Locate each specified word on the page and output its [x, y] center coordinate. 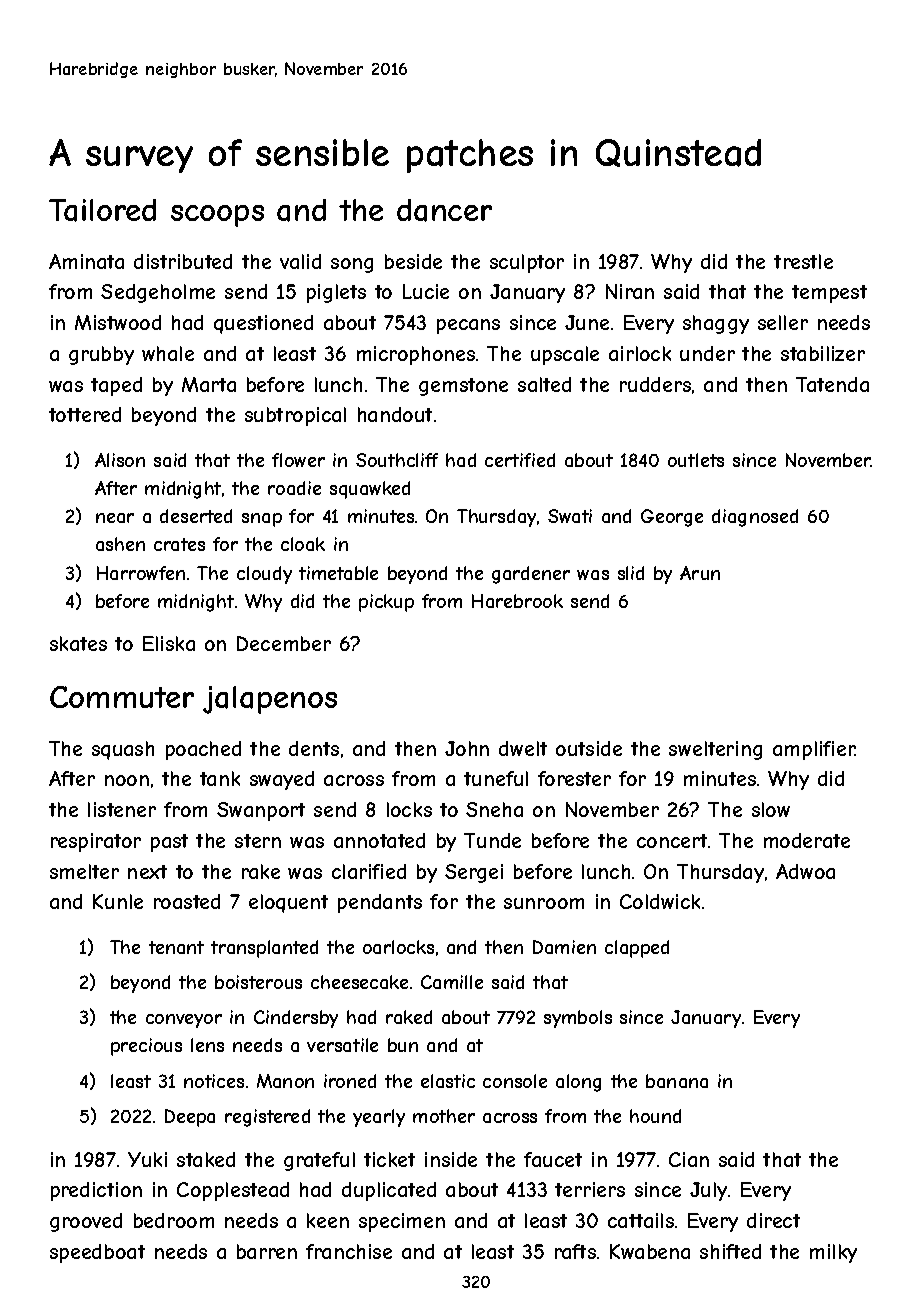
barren [267, 1251]
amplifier [814, 750]
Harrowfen [141, 573]
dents [314, 748]
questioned [263, 324]
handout [395, 414]
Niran [630, 291]
